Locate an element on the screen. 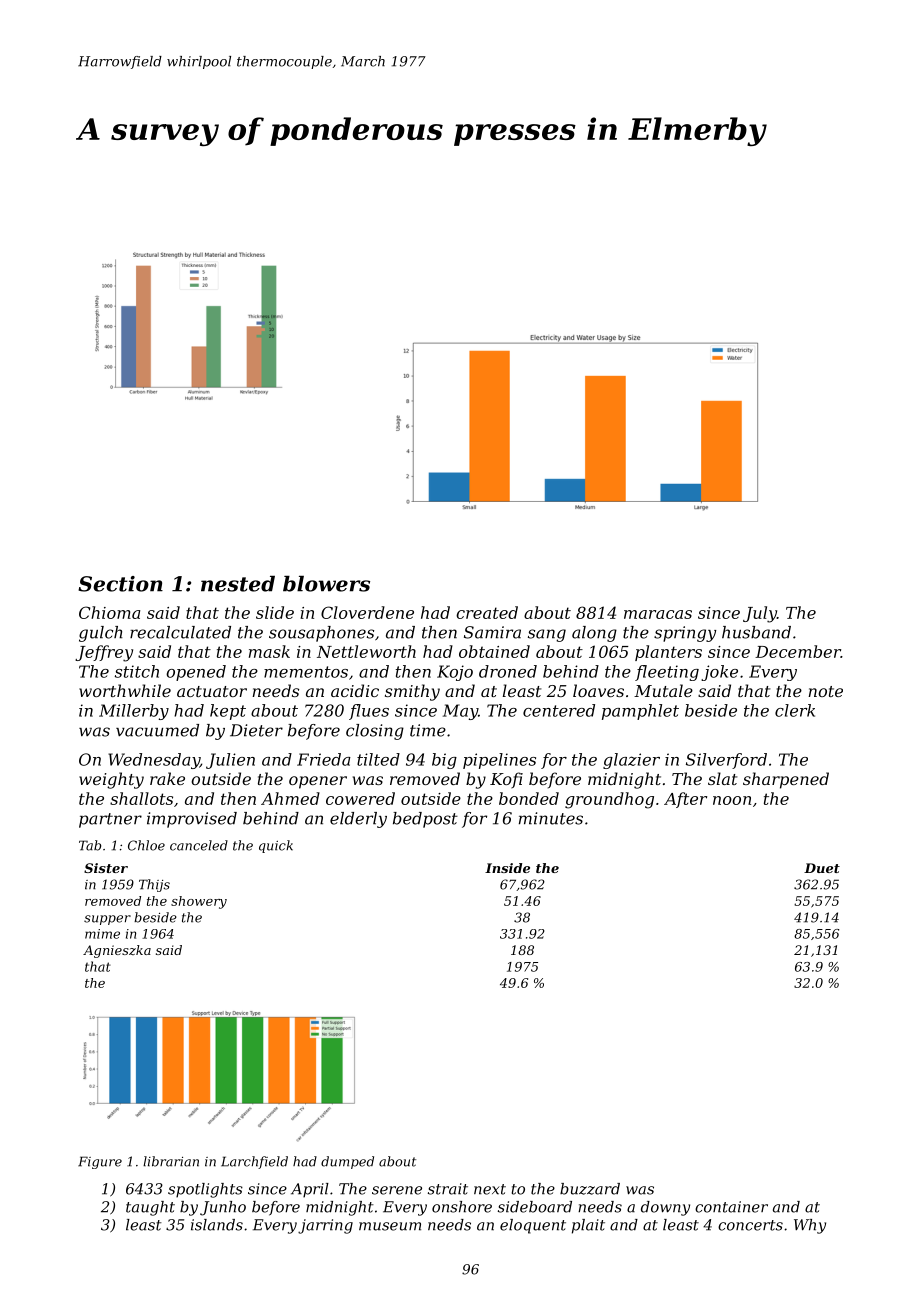 This screenshot has height=1308, width=924. buzzard is located at coordinates (590, 1189).
